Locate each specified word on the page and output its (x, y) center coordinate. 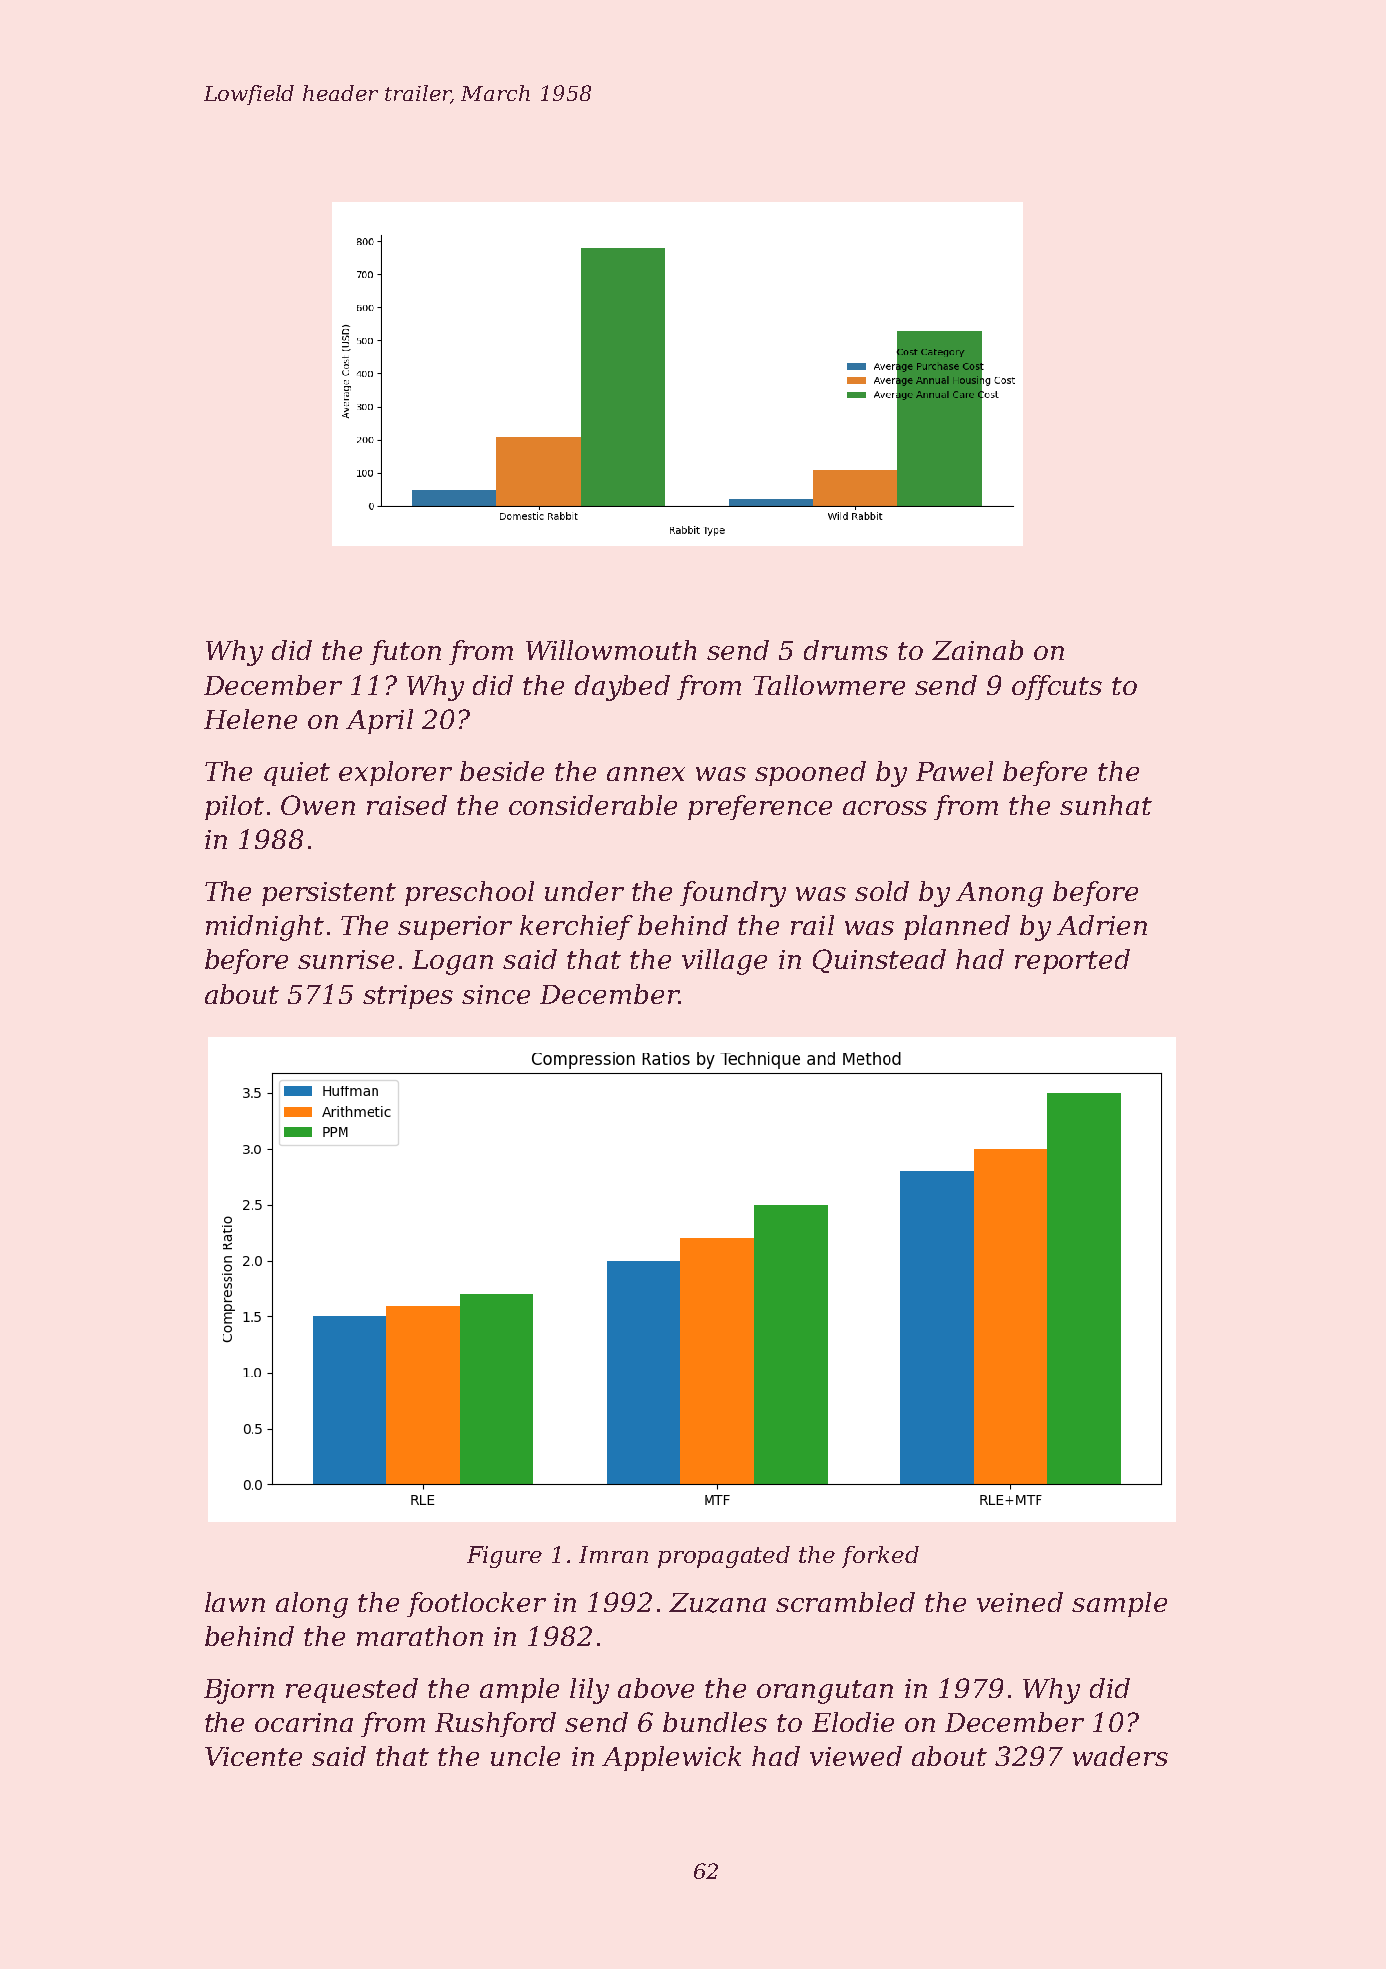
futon (405, 652)
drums (846, 650)
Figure (504, 1557)
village (724, 962)
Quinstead (879, 961)
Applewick (671, 1758)
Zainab (977, 650)
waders (1120, 1756)
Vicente (253, 1756)
